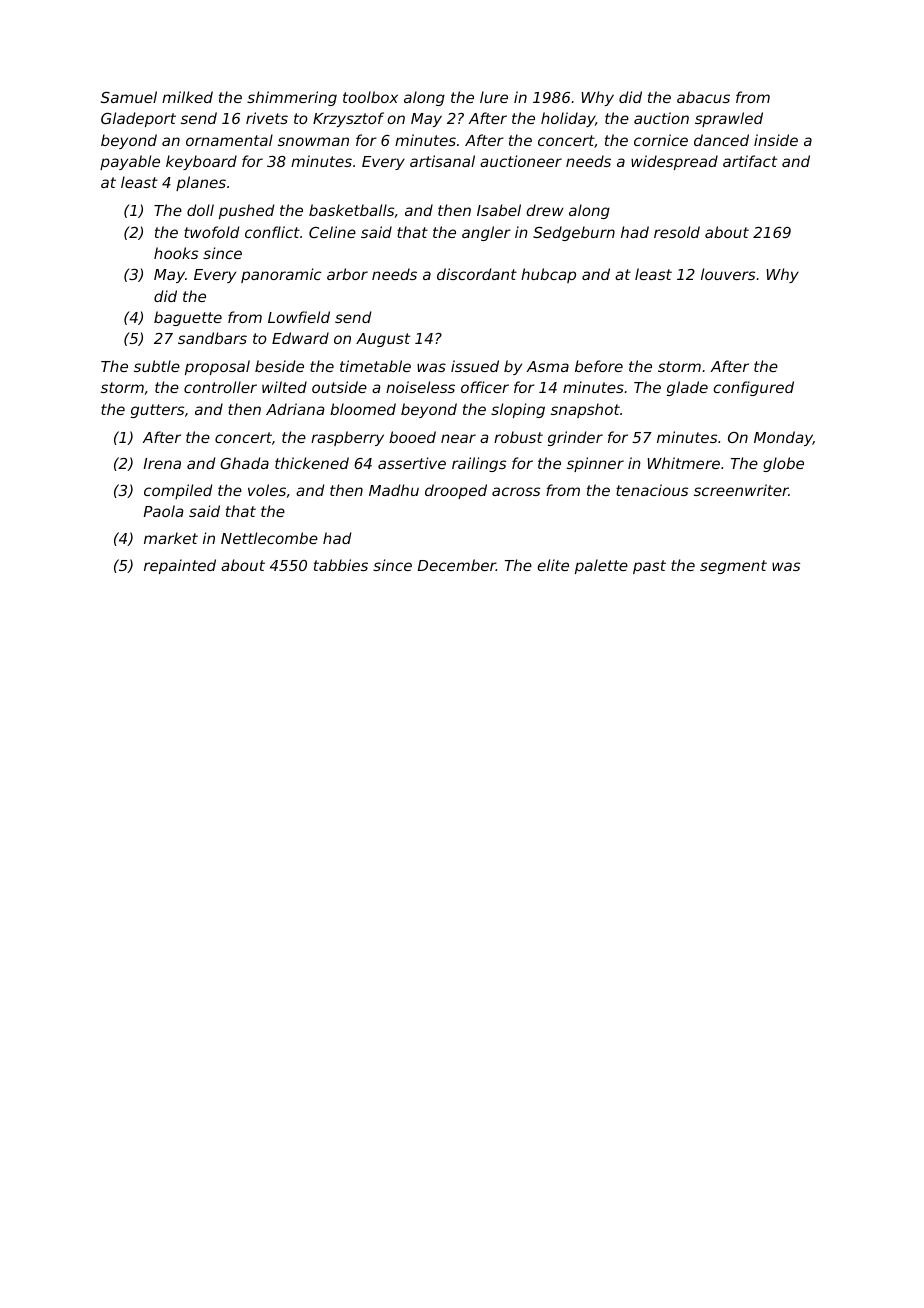 This image has width=924, height=1308. I want to click on inside, so click(776, 140).
